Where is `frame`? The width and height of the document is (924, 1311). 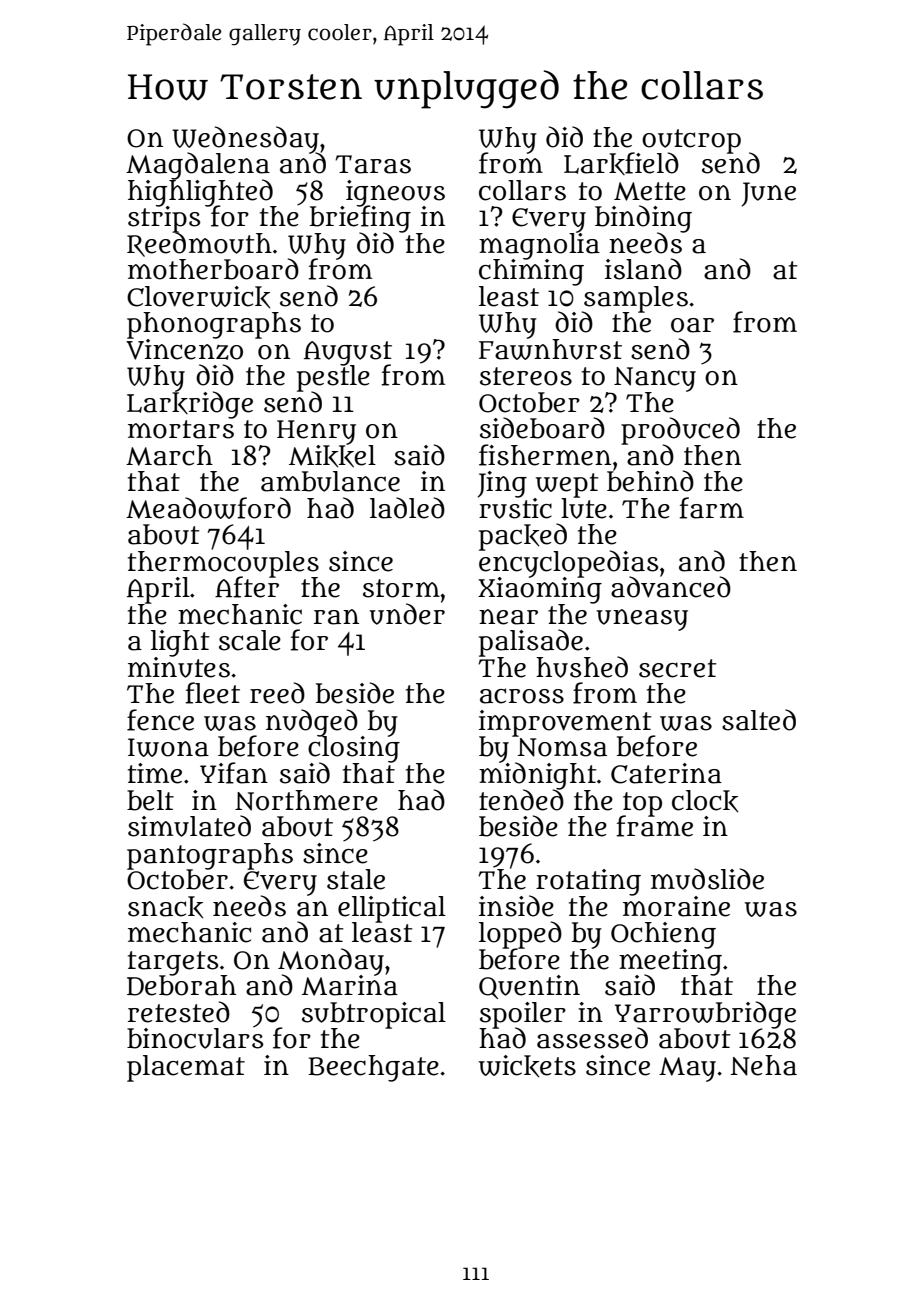
frame is located at coordinates (655, 826).
